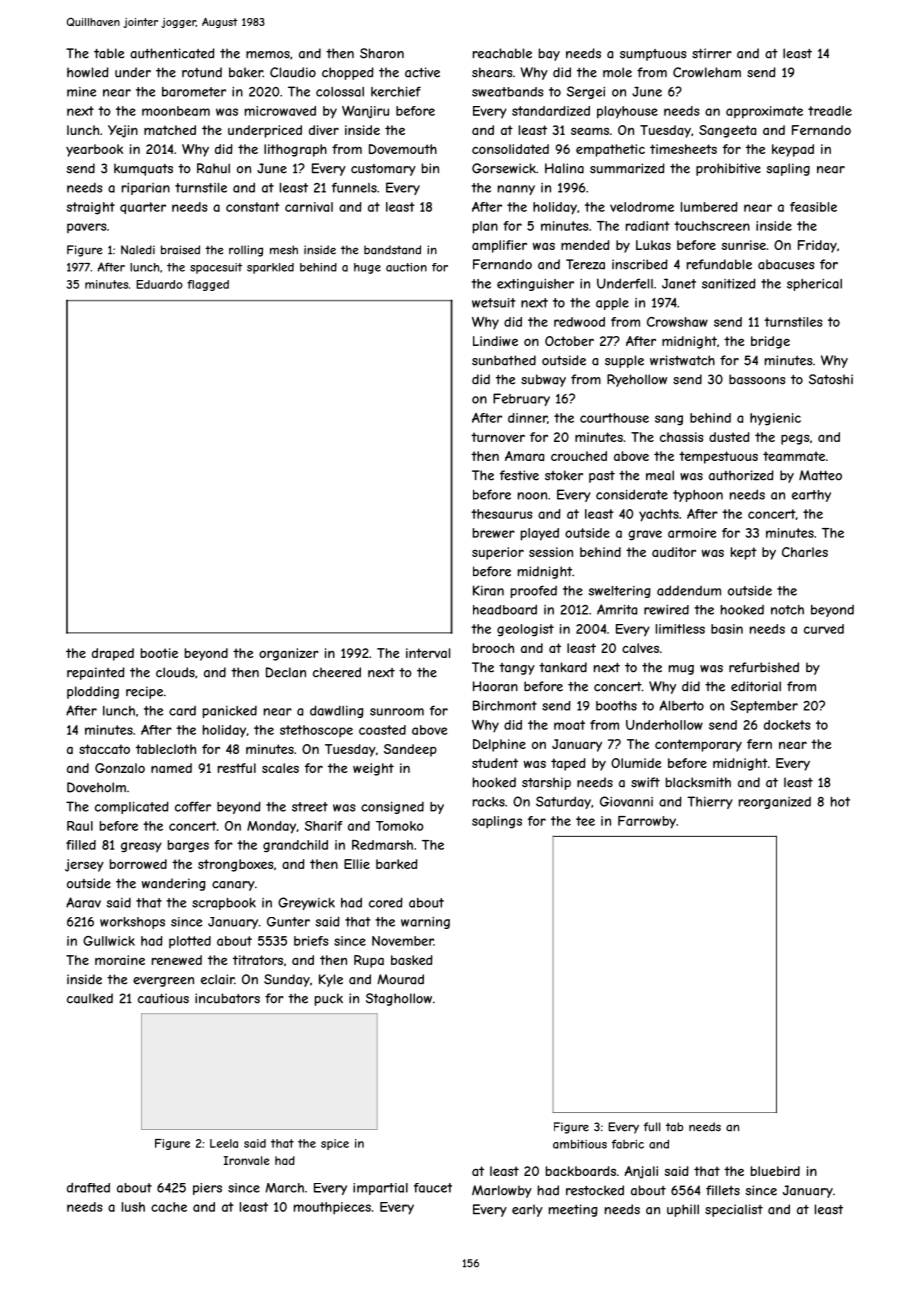  What do you see at coordinates (217, 979) in the page?
I see `eclair` at bounding box center [217, 979].
